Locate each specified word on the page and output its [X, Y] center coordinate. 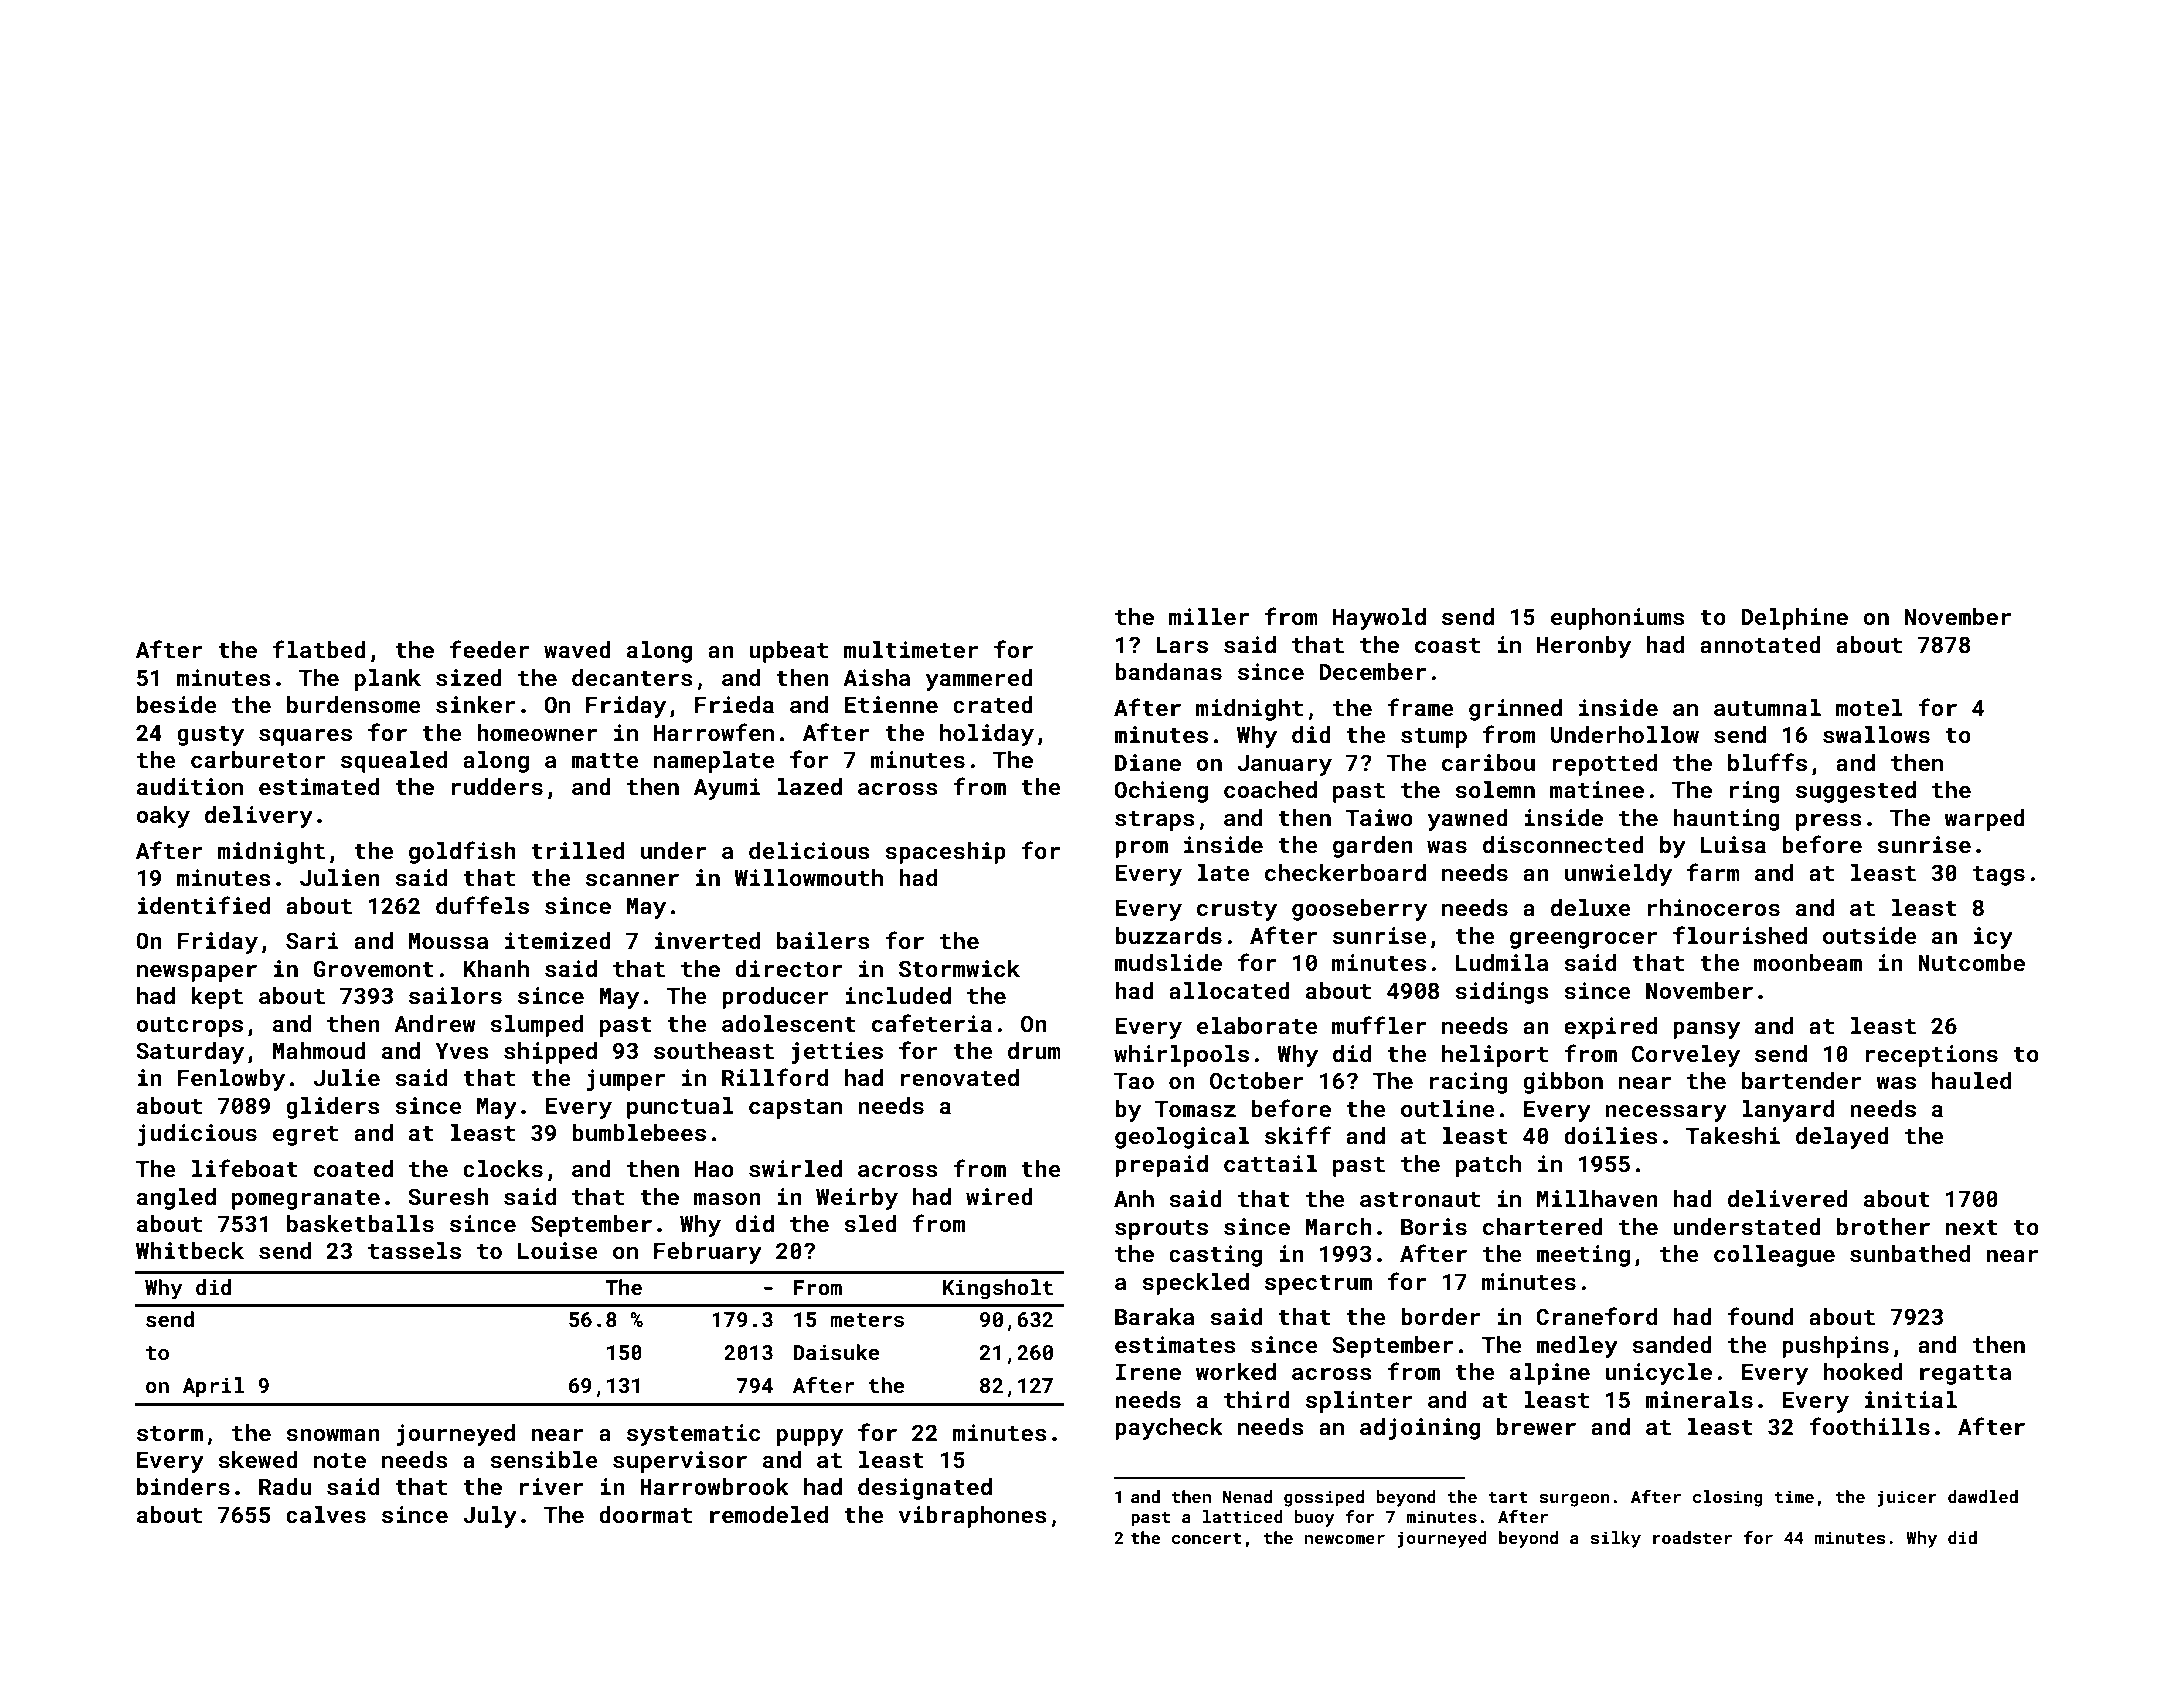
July [490, 1517]
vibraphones [973, 1517]
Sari [312, 940]
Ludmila [1502, 962]
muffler [1379, 1025]
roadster [1692, 1537]
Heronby [1584, 647]
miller [1209, 616]
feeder [489, 649]
